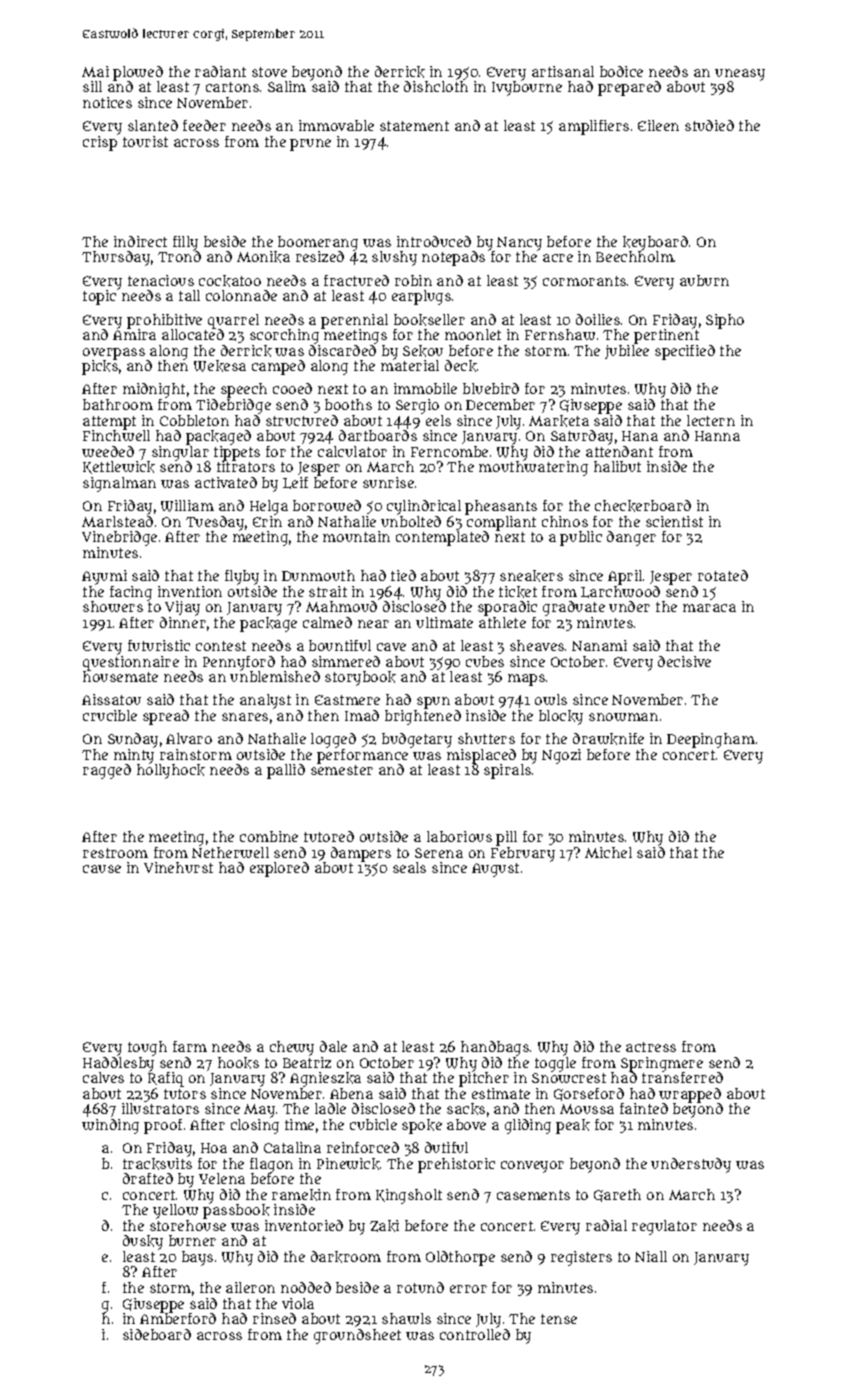  Describe the element at coordinates (145, 141) in the page. I see `tourist` at that location.
